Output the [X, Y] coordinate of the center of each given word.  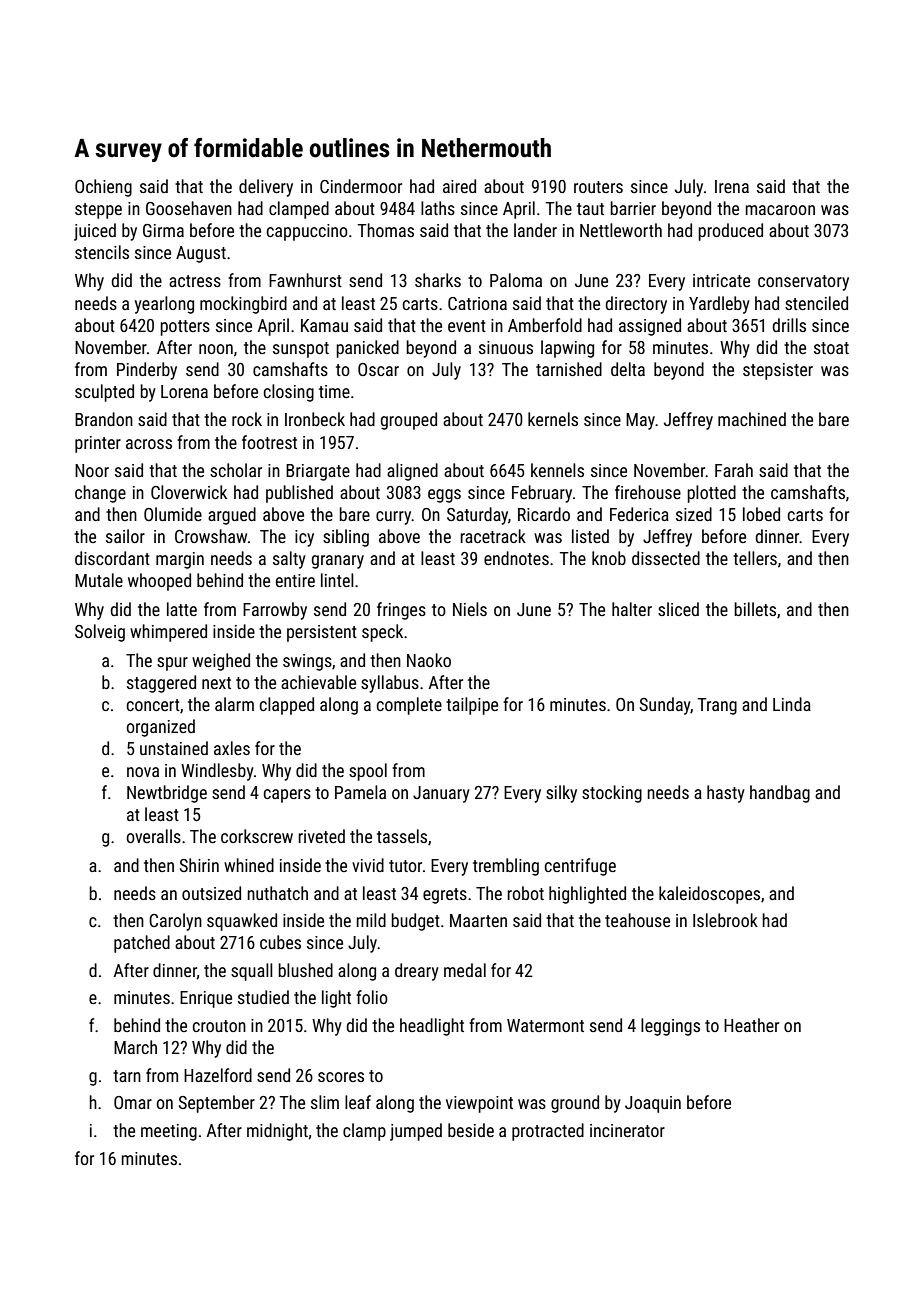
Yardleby [719, 305]
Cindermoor [361, 186]
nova [143, 772]
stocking [612, 794]
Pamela [360, 792]
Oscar [378, 369]
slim [325, 1102]
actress [195, 281]
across [149, 444]
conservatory [803, 283]
